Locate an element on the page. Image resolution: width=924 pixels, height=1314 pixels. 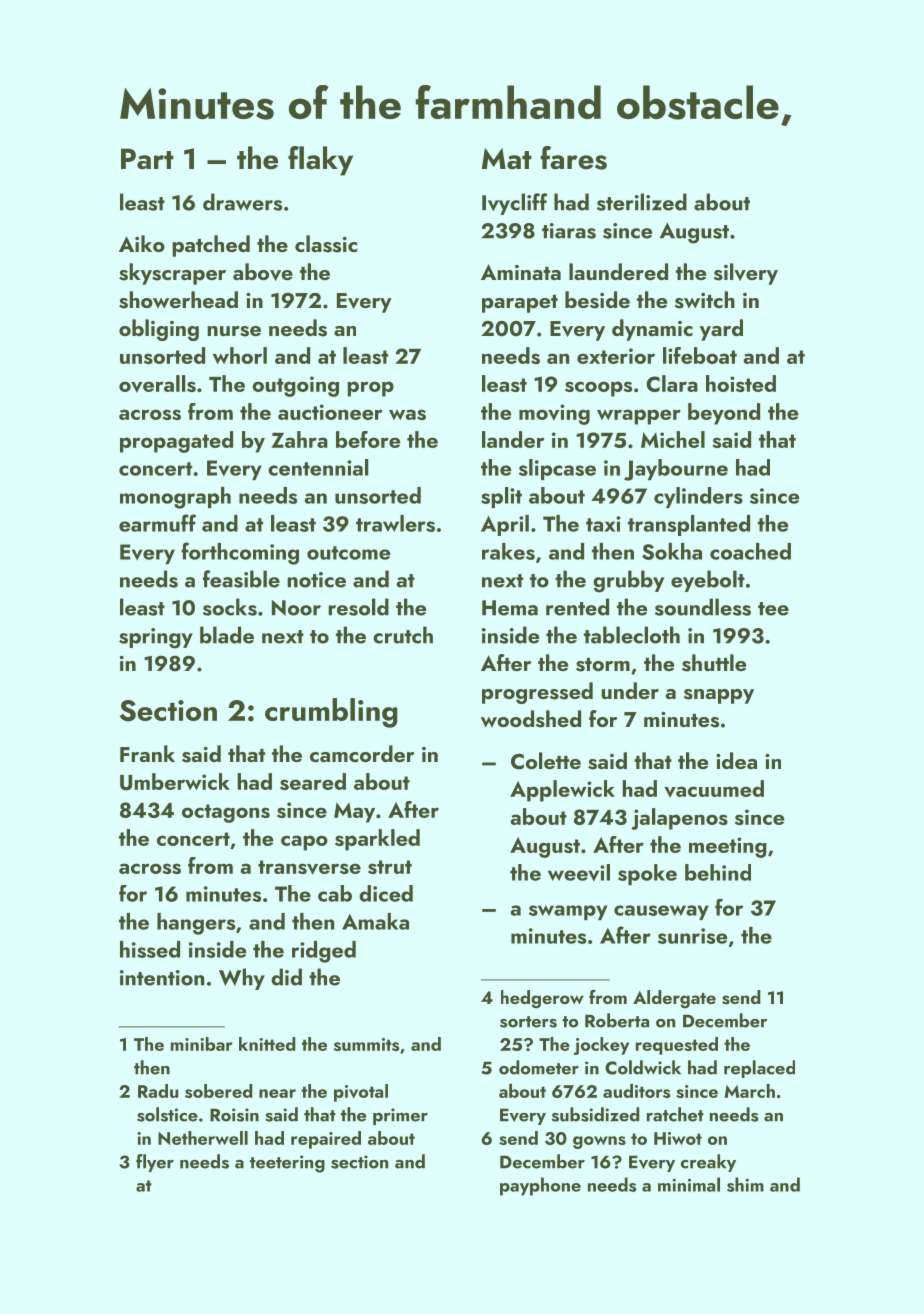
swampy is located at coordinates (568, 912).
